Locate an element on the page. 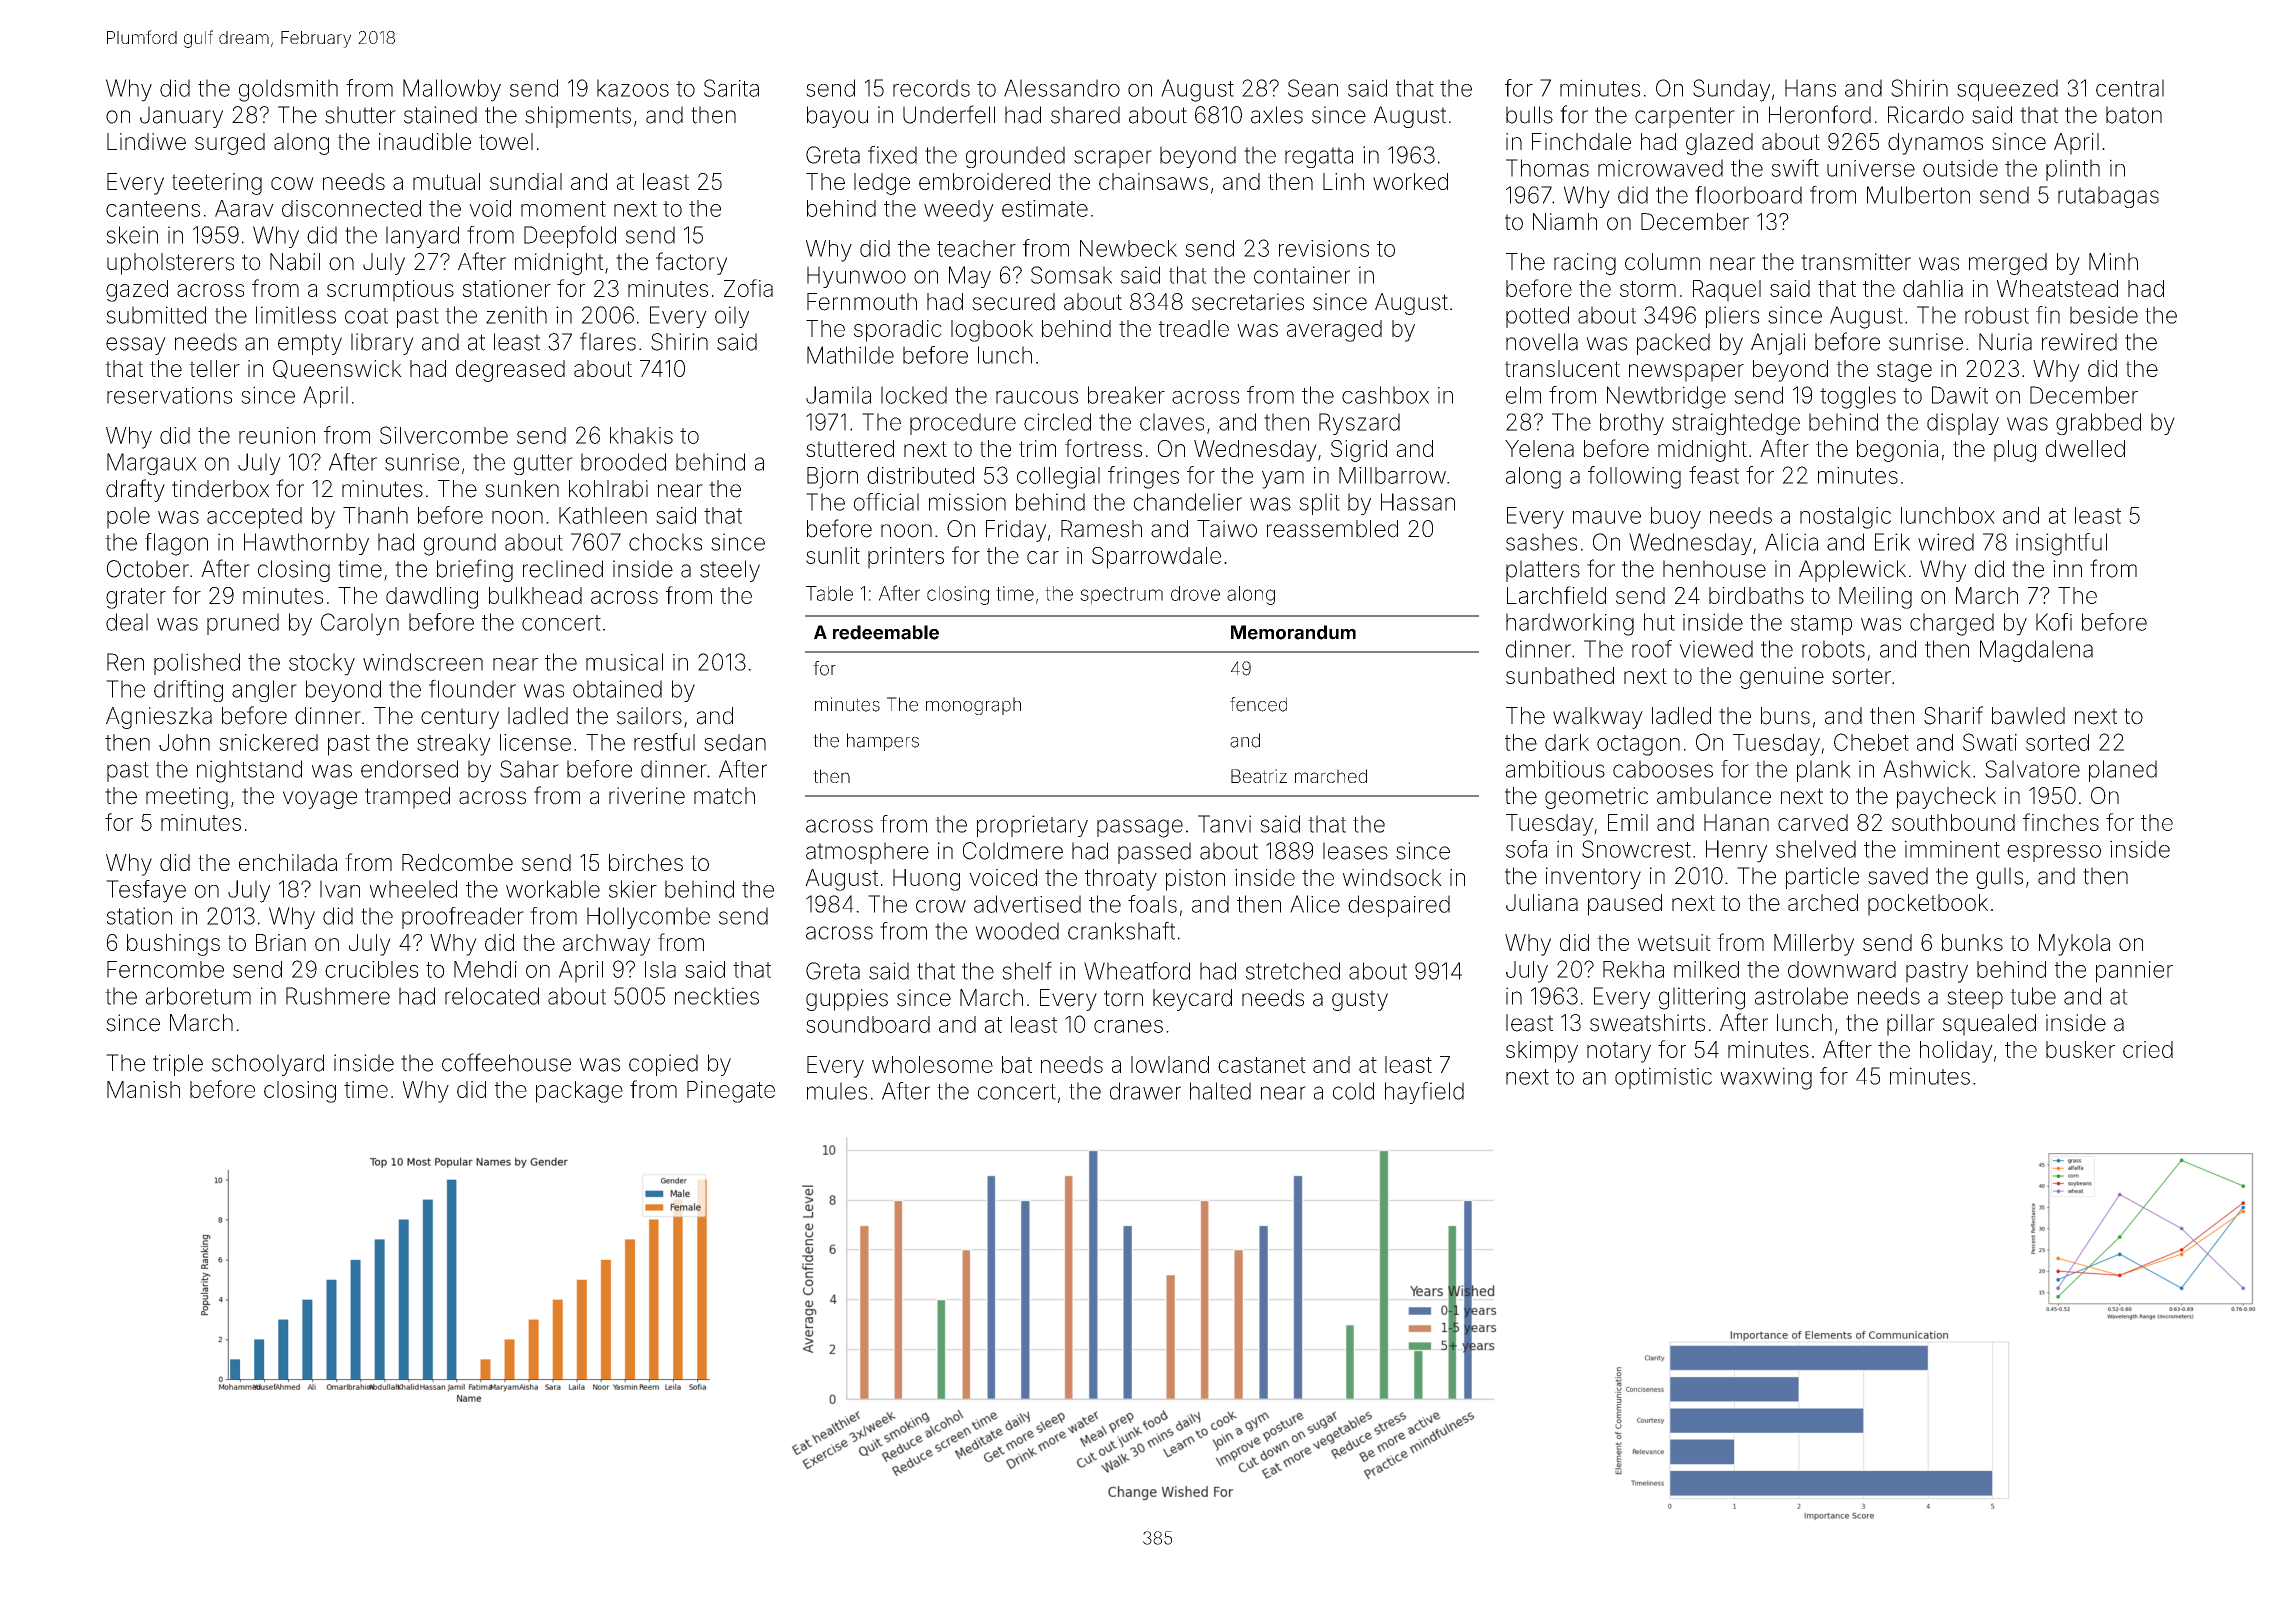 Image resolution: width=2284 pixels, height=1615 pixels. Sahar is located at coordinates (529, 769).
